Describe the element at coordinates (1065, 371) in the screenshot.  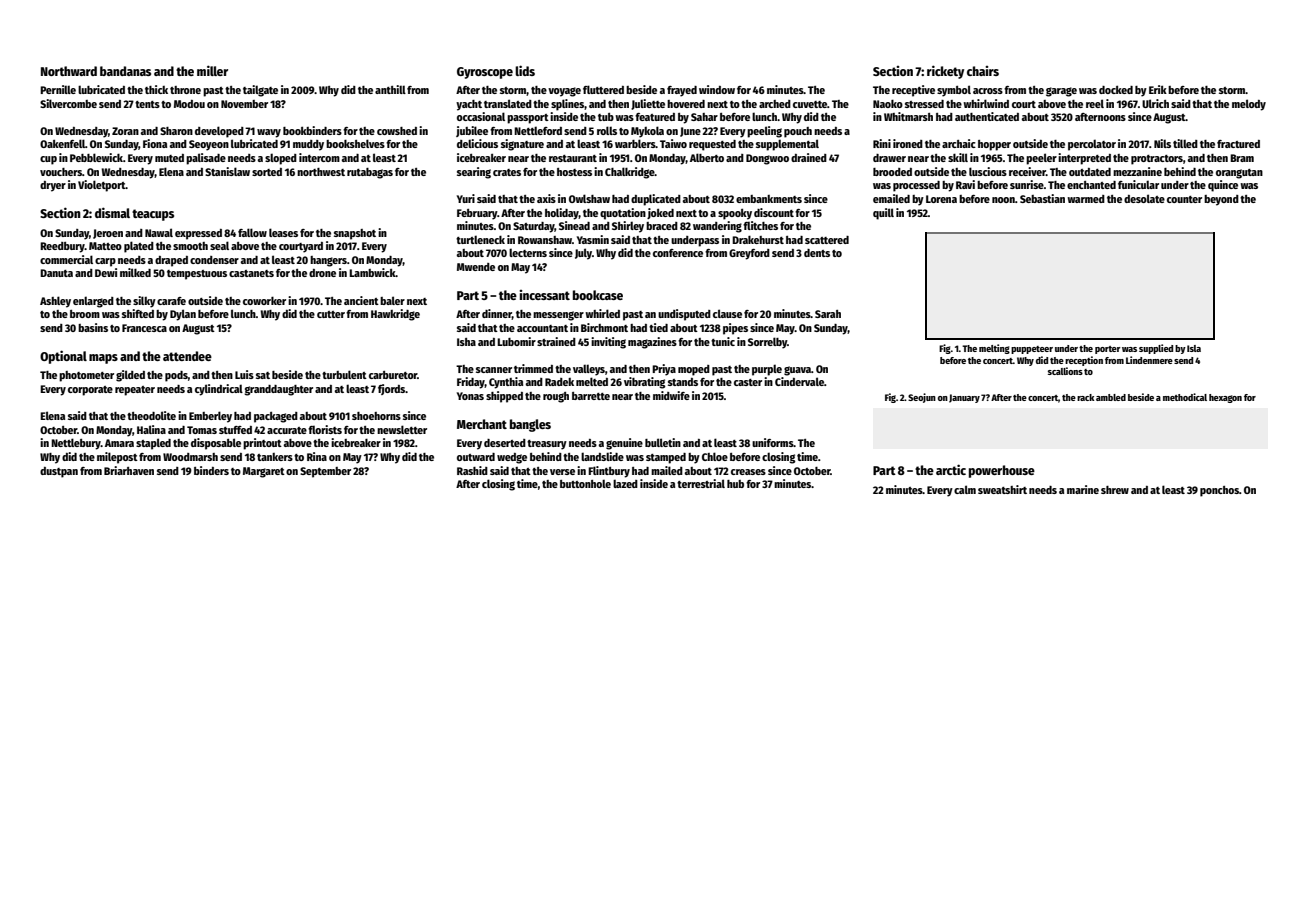
I see `scallions` at that location.
